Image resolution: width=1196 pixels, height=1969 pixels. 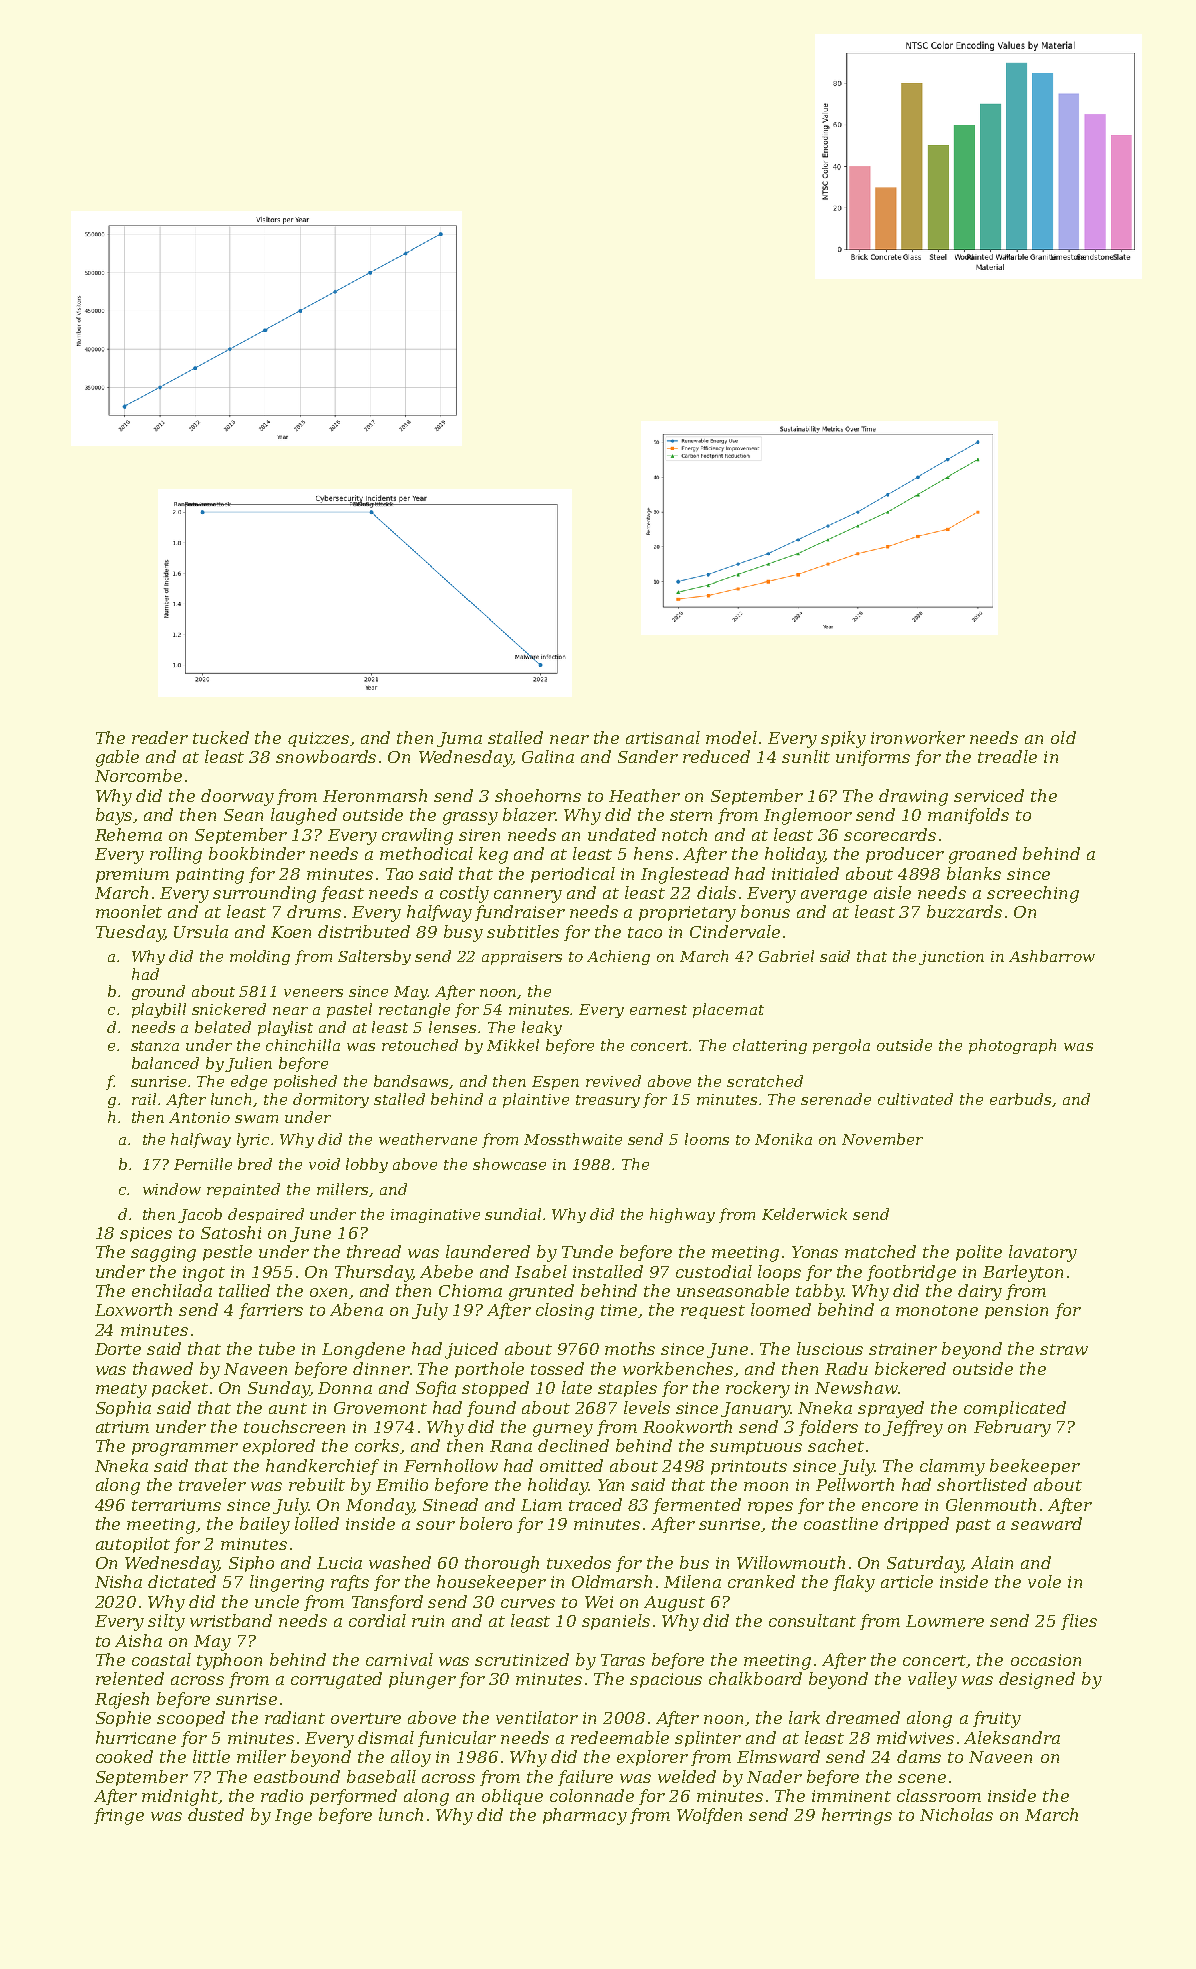 What do you see at coordinates (132, 875) in the image?
I see `premium` at bounding box center [132, 875].
